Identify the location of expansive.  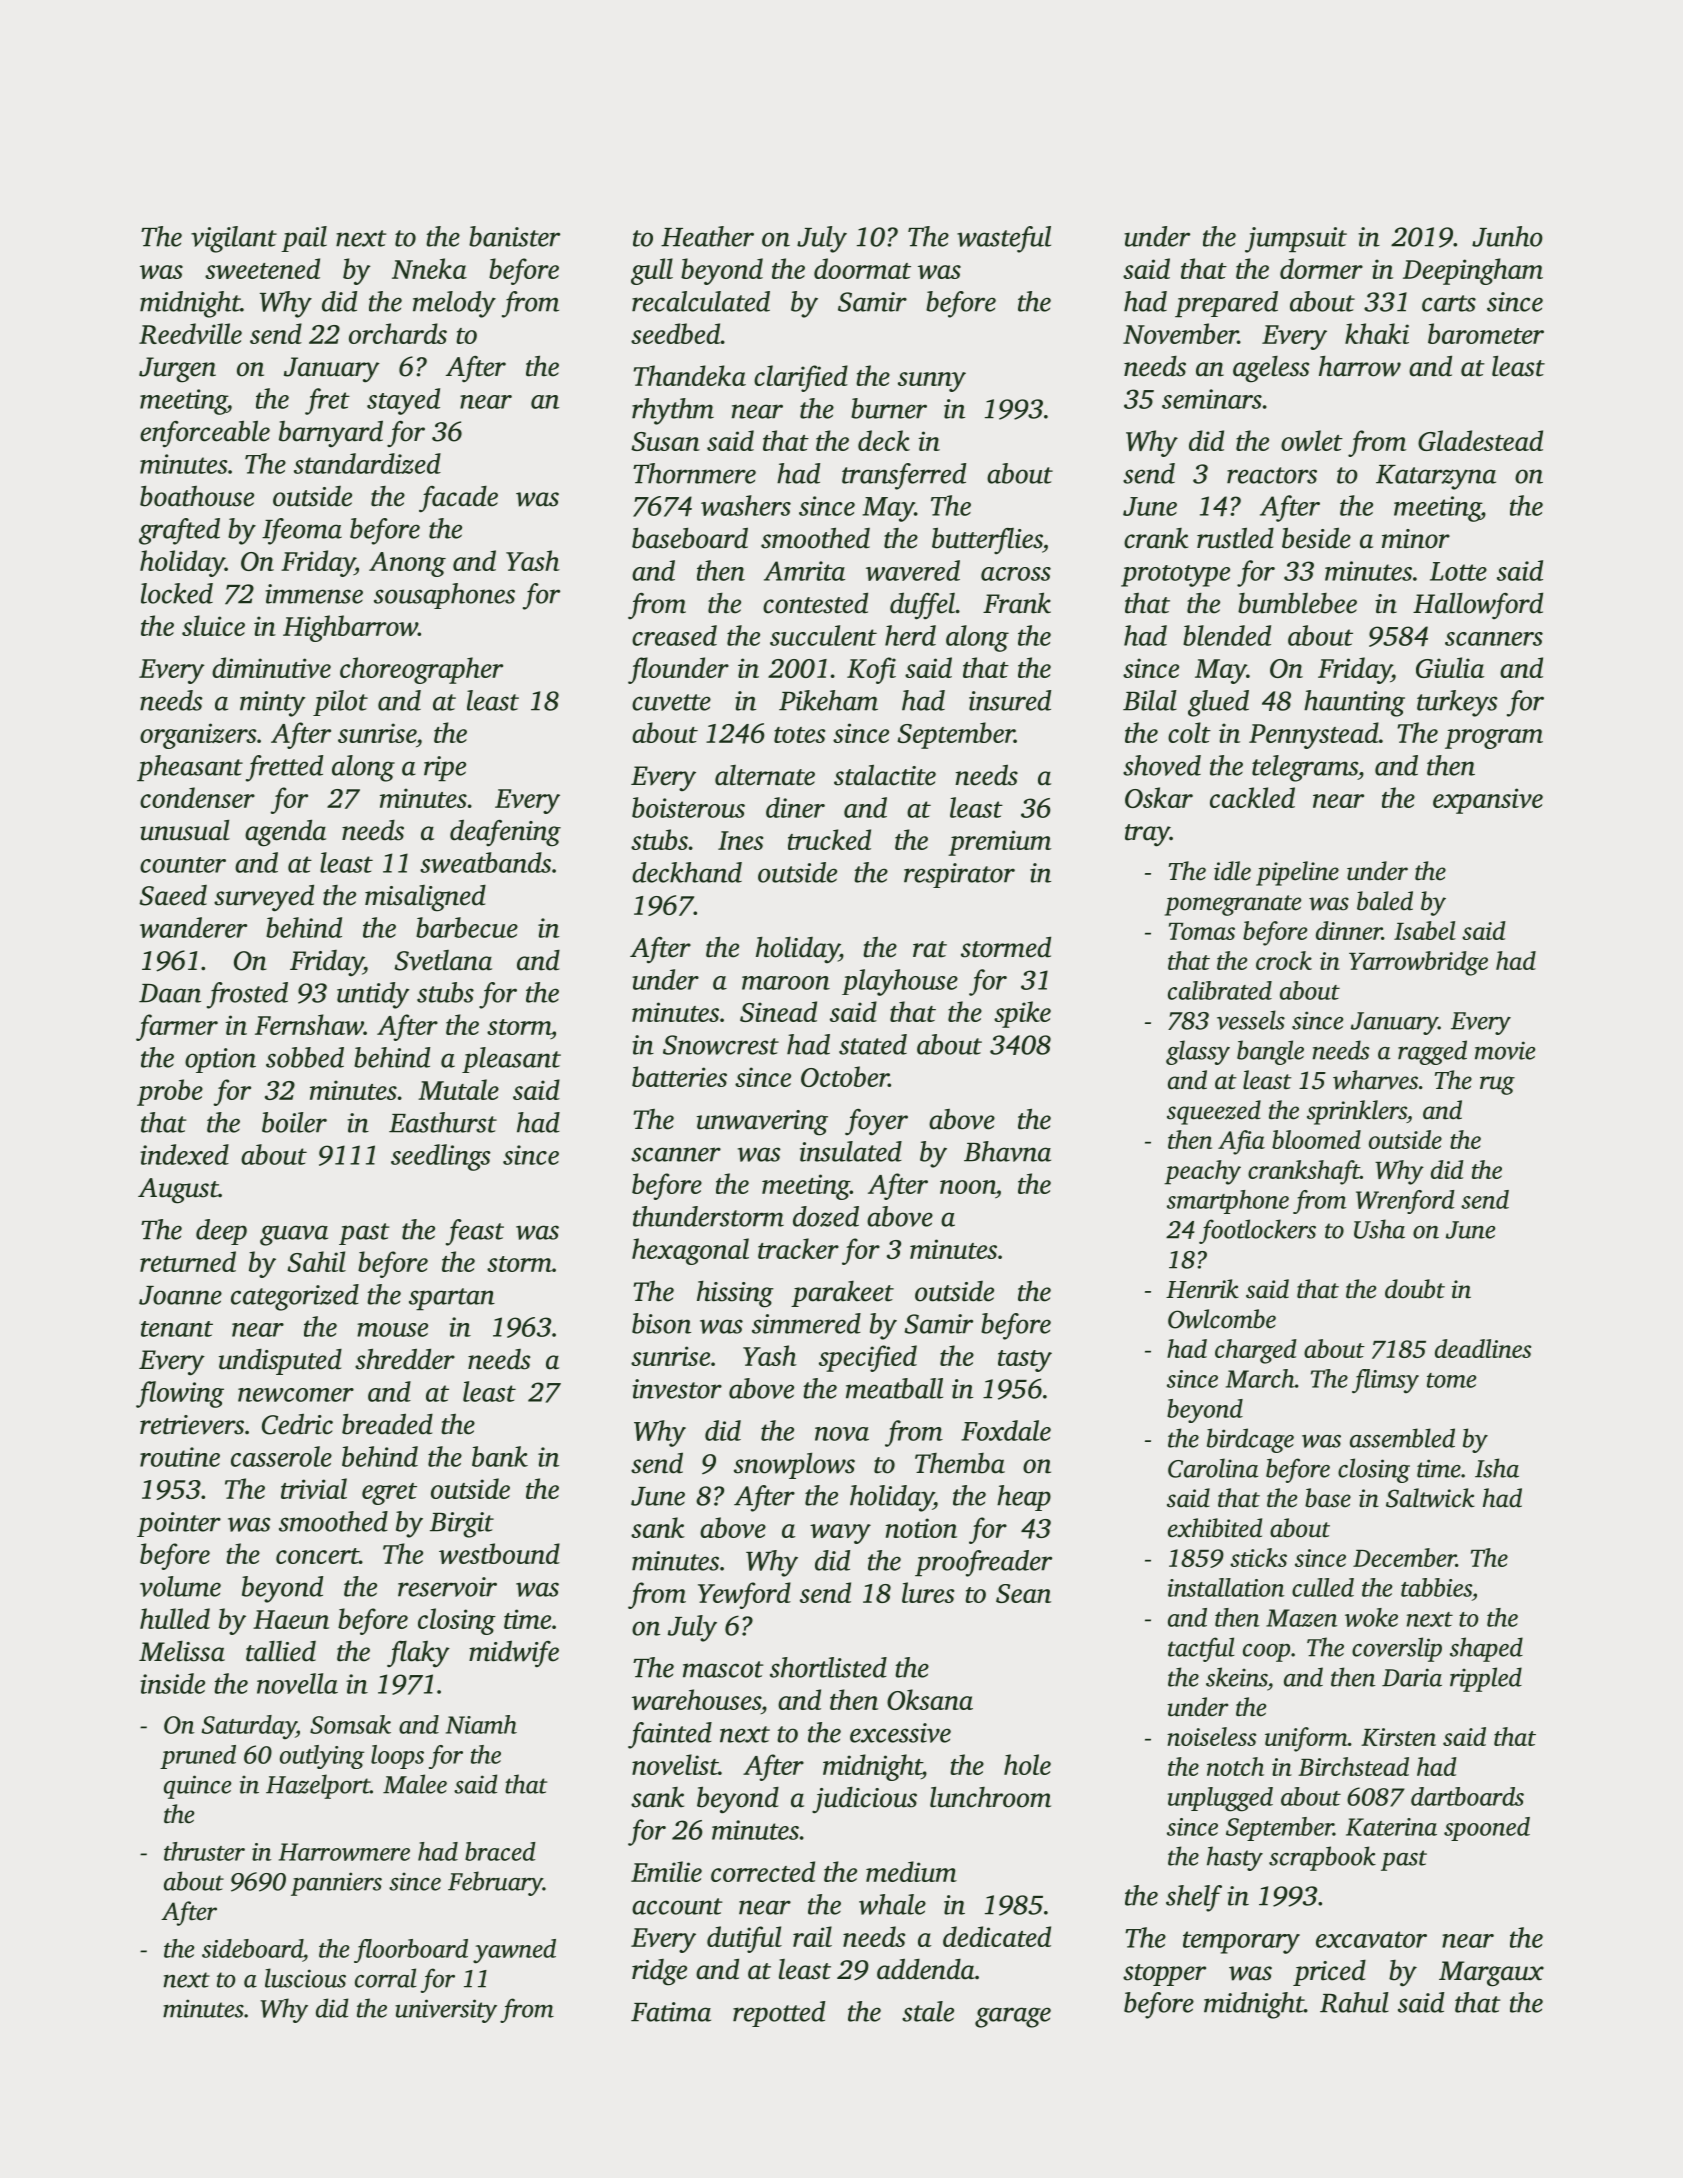
(1488, 801).
